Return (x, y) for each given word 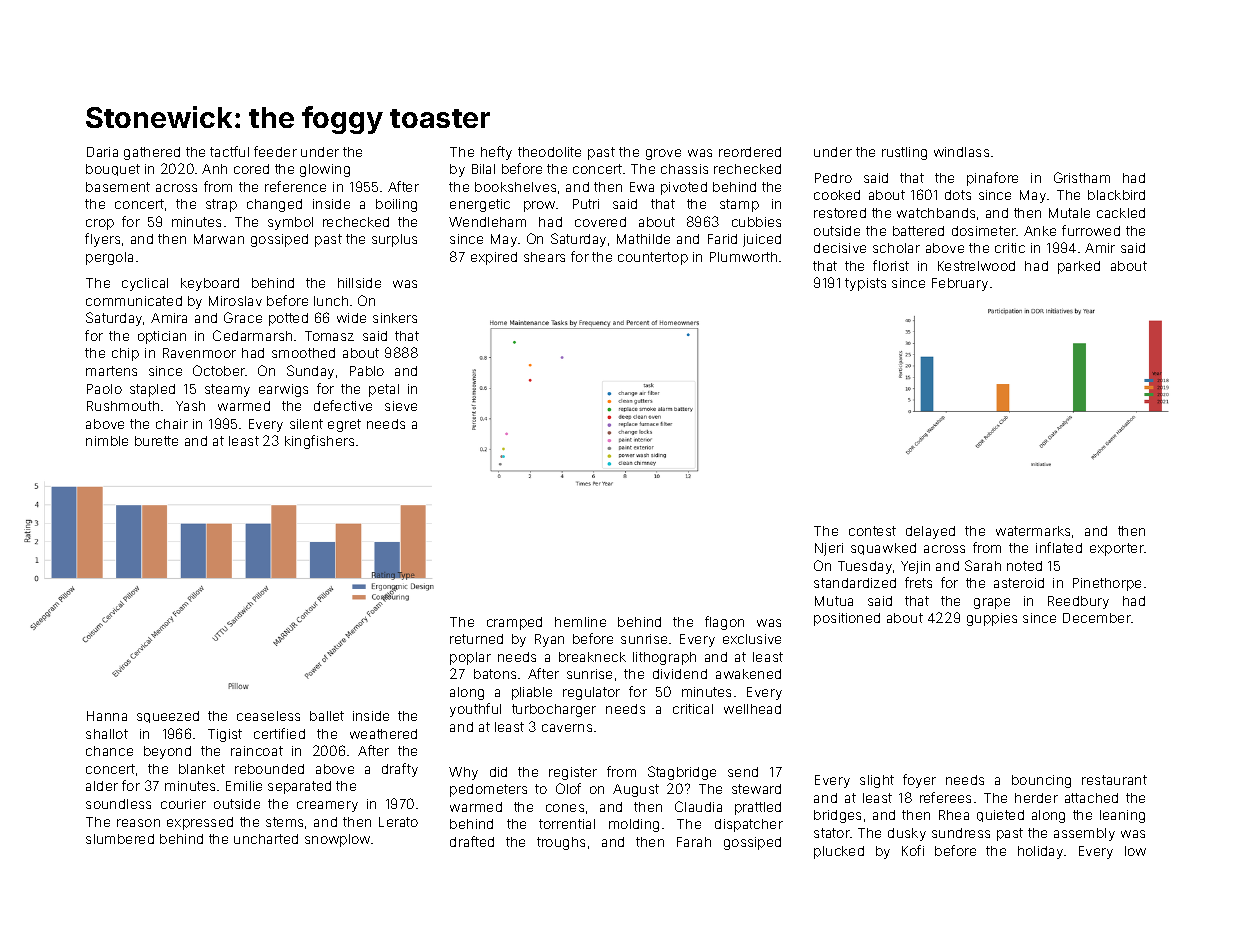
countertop (653, 258)
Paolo (104, 389)
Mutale (1069, 213)
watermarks (1033, 531)
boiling (396, 205)
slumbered (120, 839)
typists (865, 284)
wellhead (752, 709)
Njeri (829, 549)
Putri (586, 204)
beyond (167, 752)
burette (156, 441)
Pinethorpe (1107, 584)
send (743, 772)
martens (111, 371)
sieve (401, 406)
